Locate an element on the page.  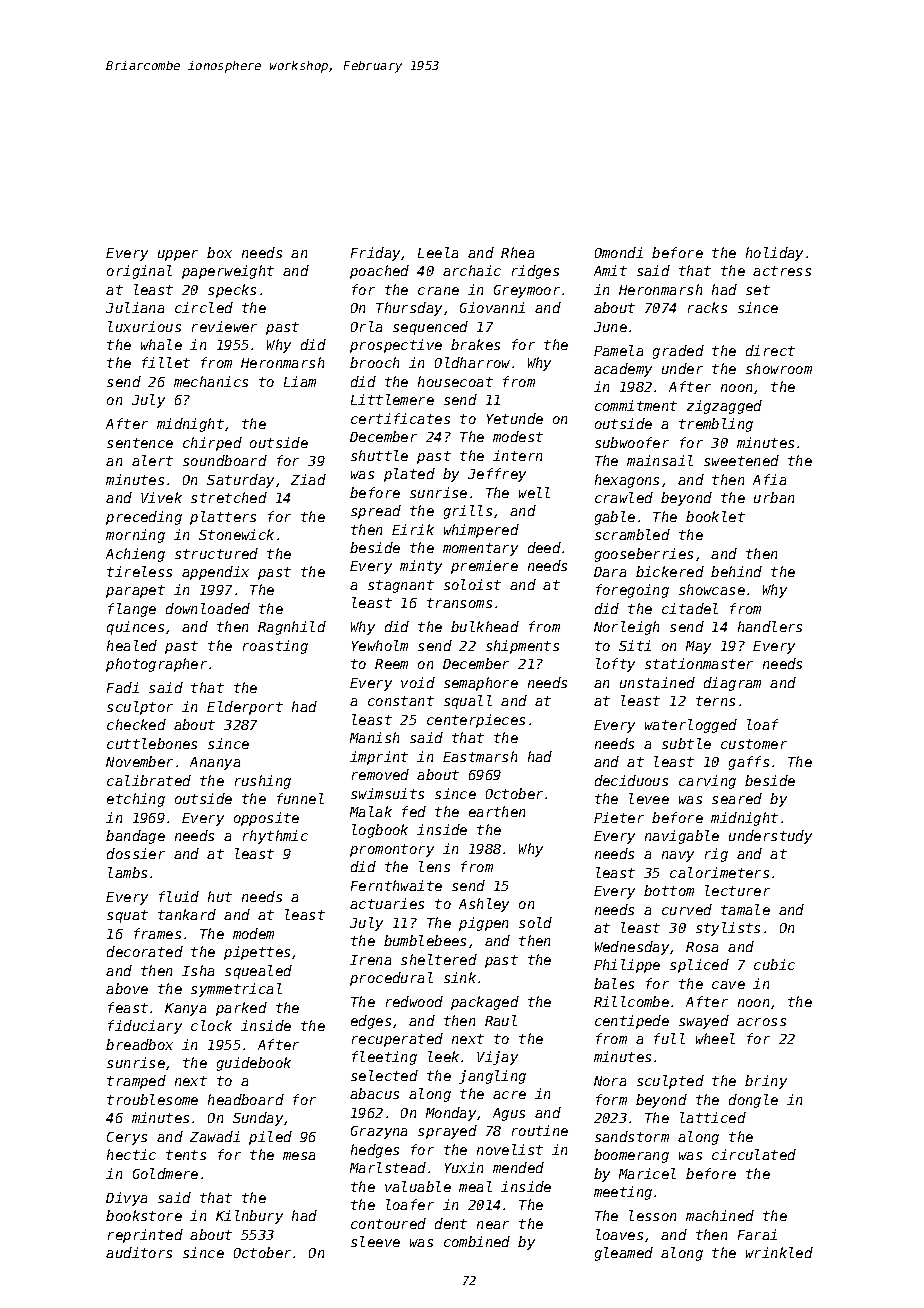
wrinkled is located at coordinates (779, 1252).
